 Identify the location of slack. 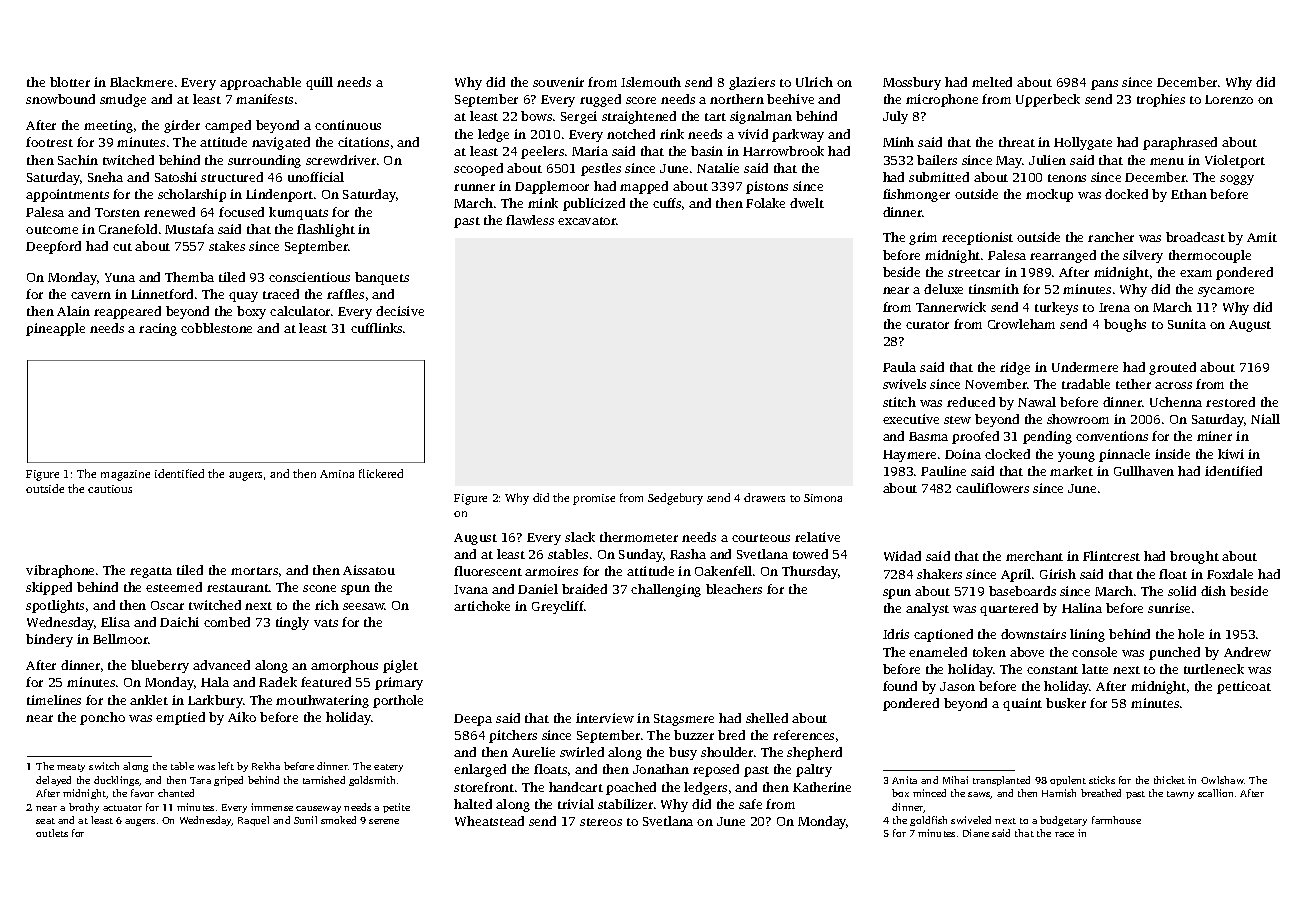
(580, 537).
